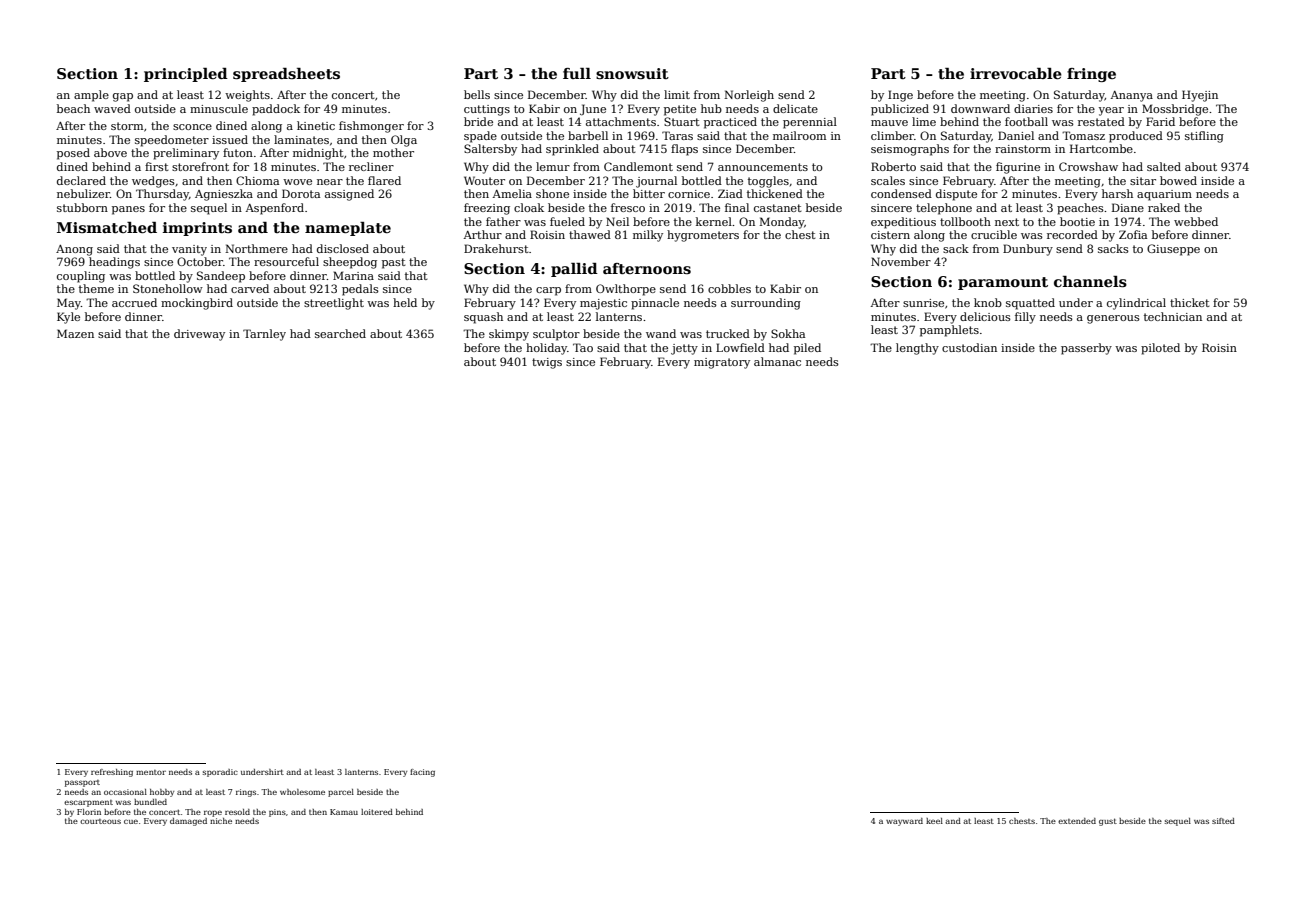  I want to click on Arthur, so click(483, 234).
